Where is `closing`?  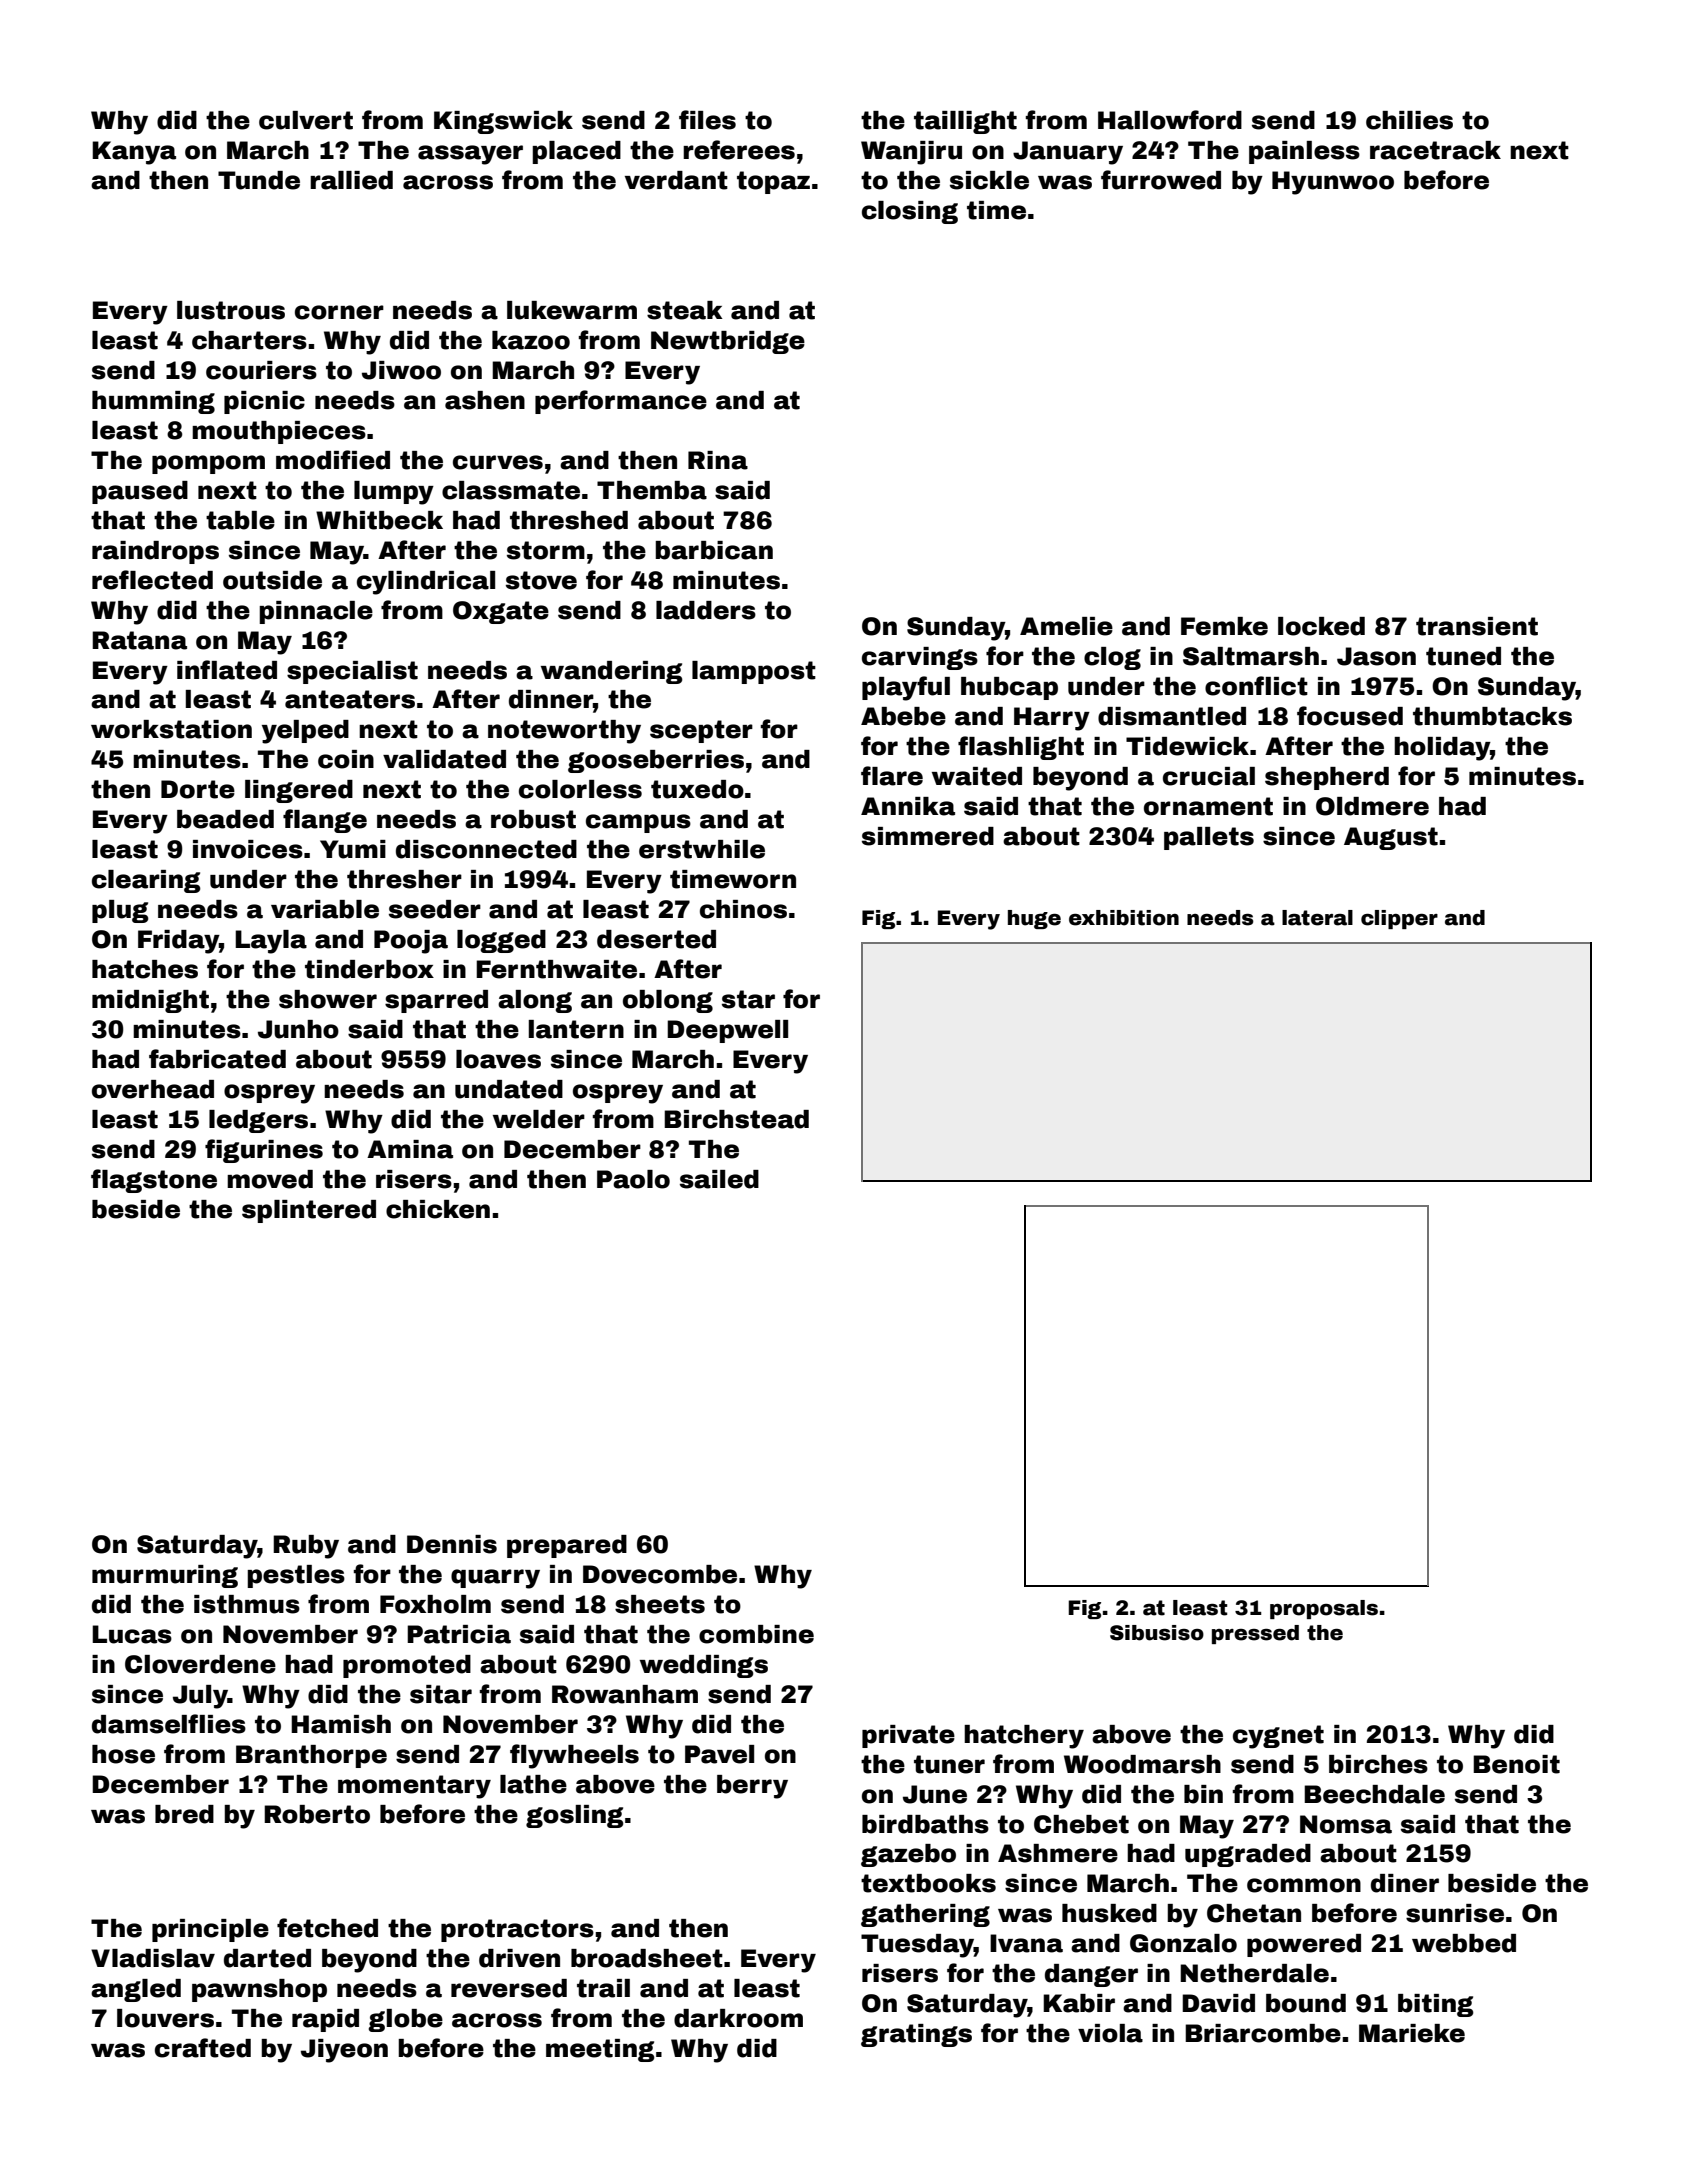 closing is located at coordinates (910, 212).
